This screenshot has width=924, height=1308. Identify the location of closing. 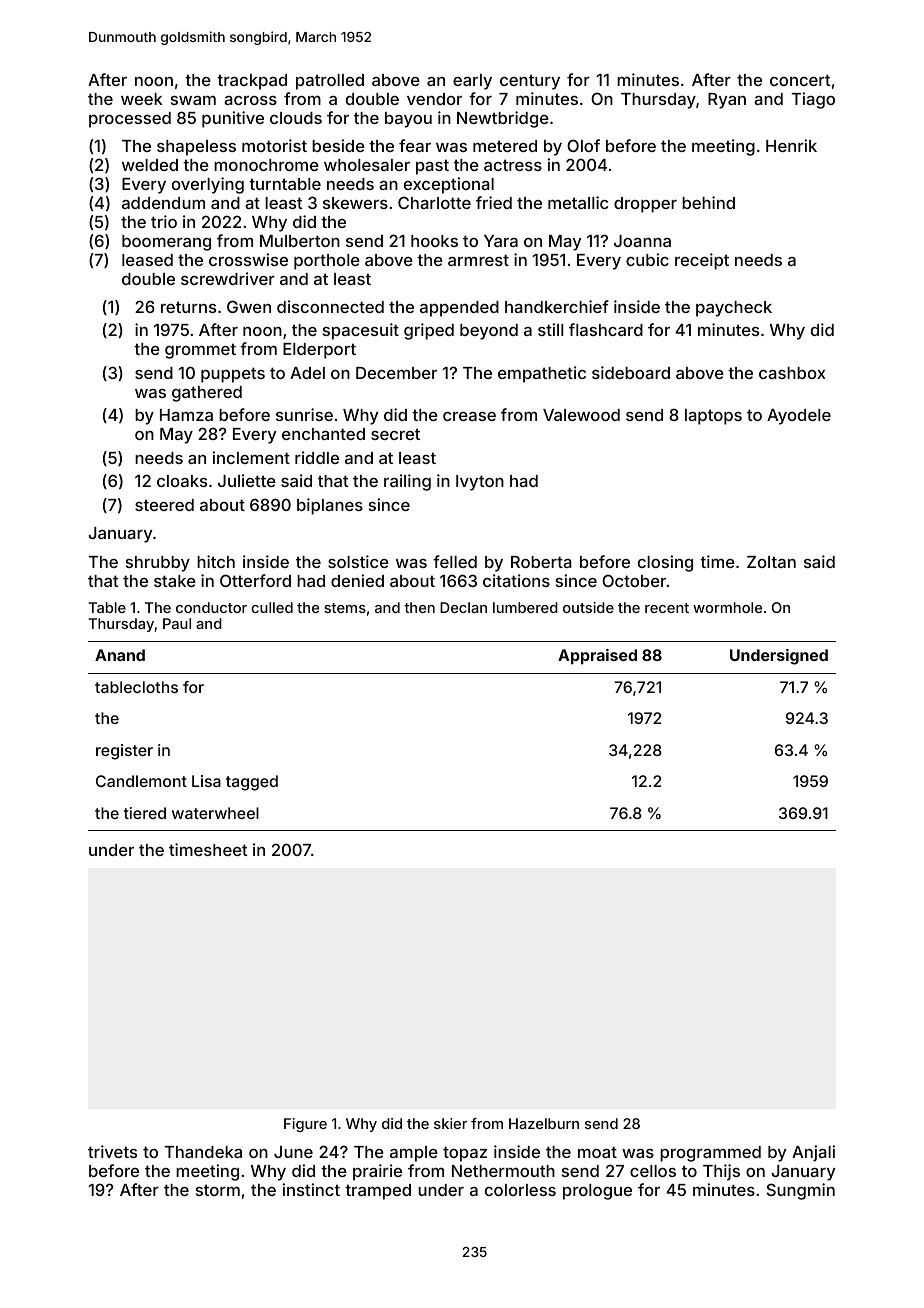
(665, 563).
